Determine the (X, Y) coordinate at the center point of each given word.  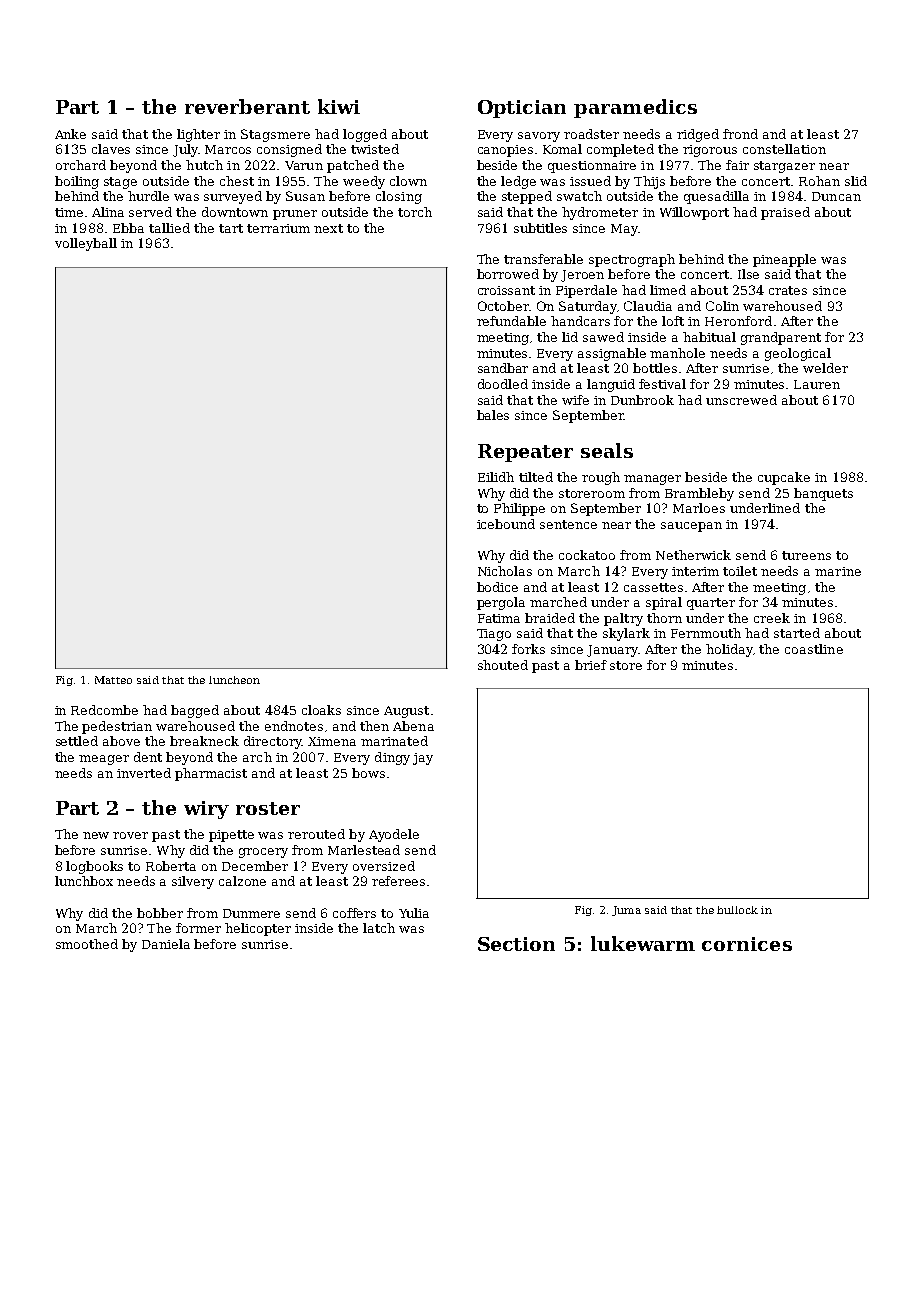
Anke (70, 134)
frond (740, 134)
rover (130, 835)
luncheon (234, 680)
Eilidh (496, 477)
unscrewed (741, 400)
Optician (522, 109)
